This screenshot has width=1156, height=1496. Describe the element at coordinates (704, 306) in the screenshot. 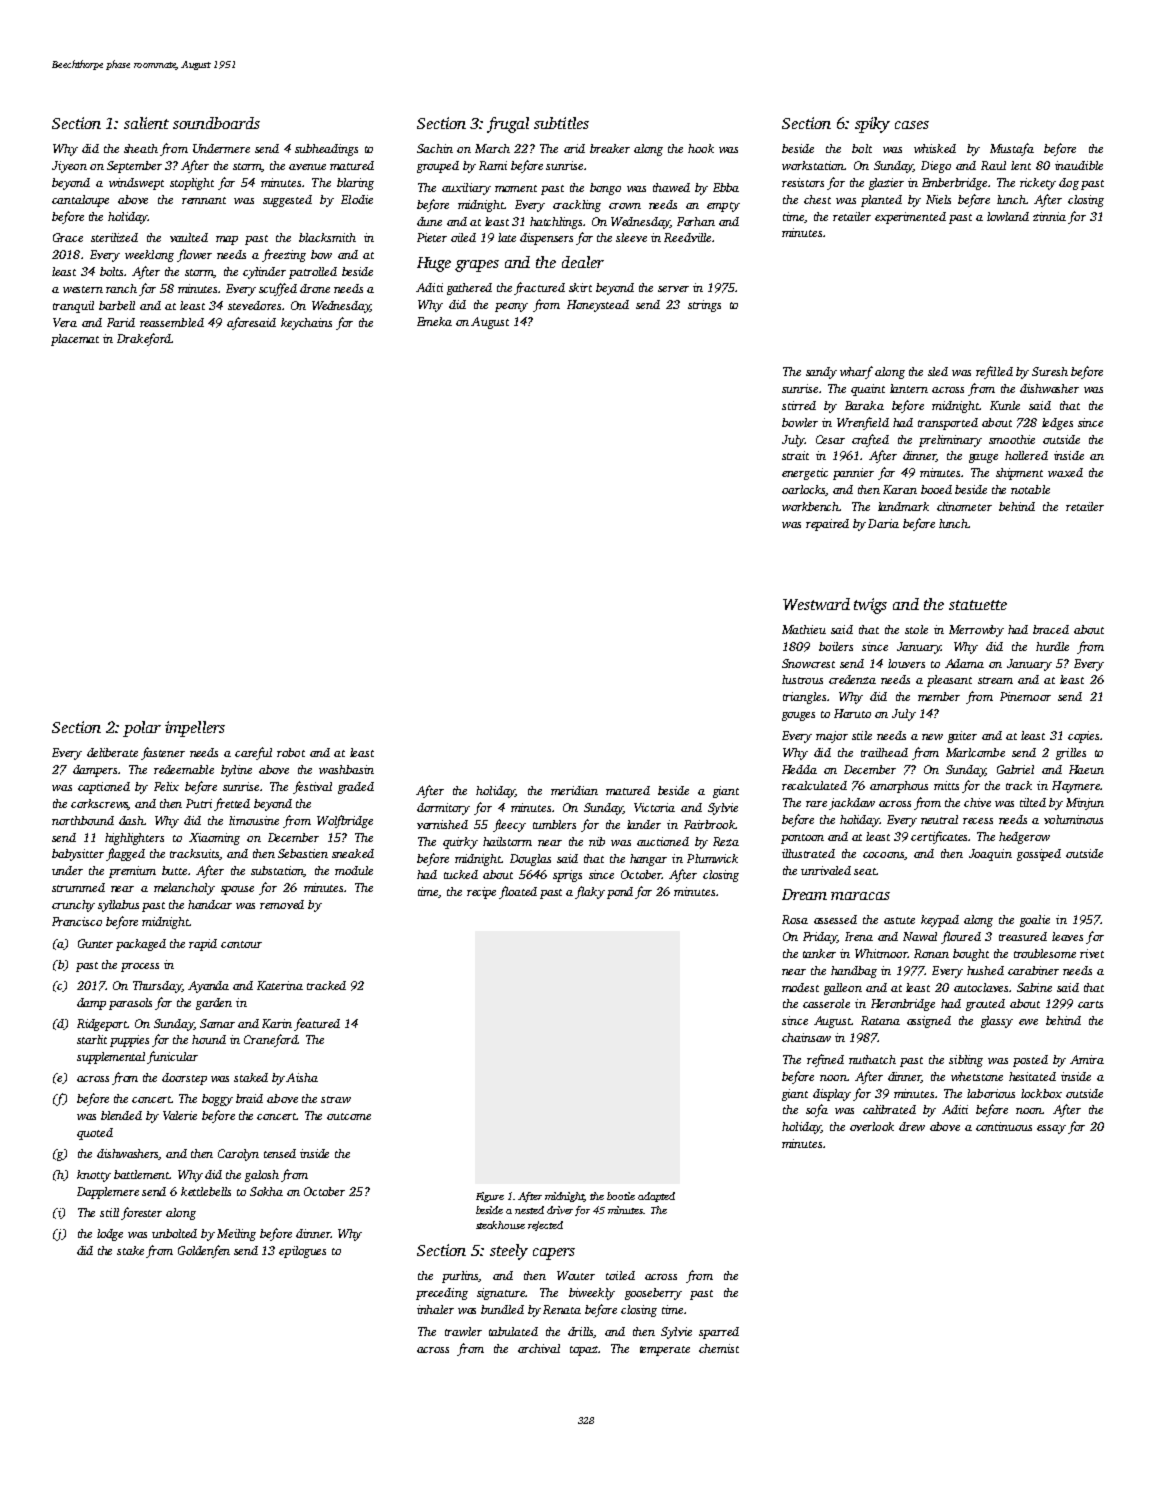

I see `strings` at that location.
